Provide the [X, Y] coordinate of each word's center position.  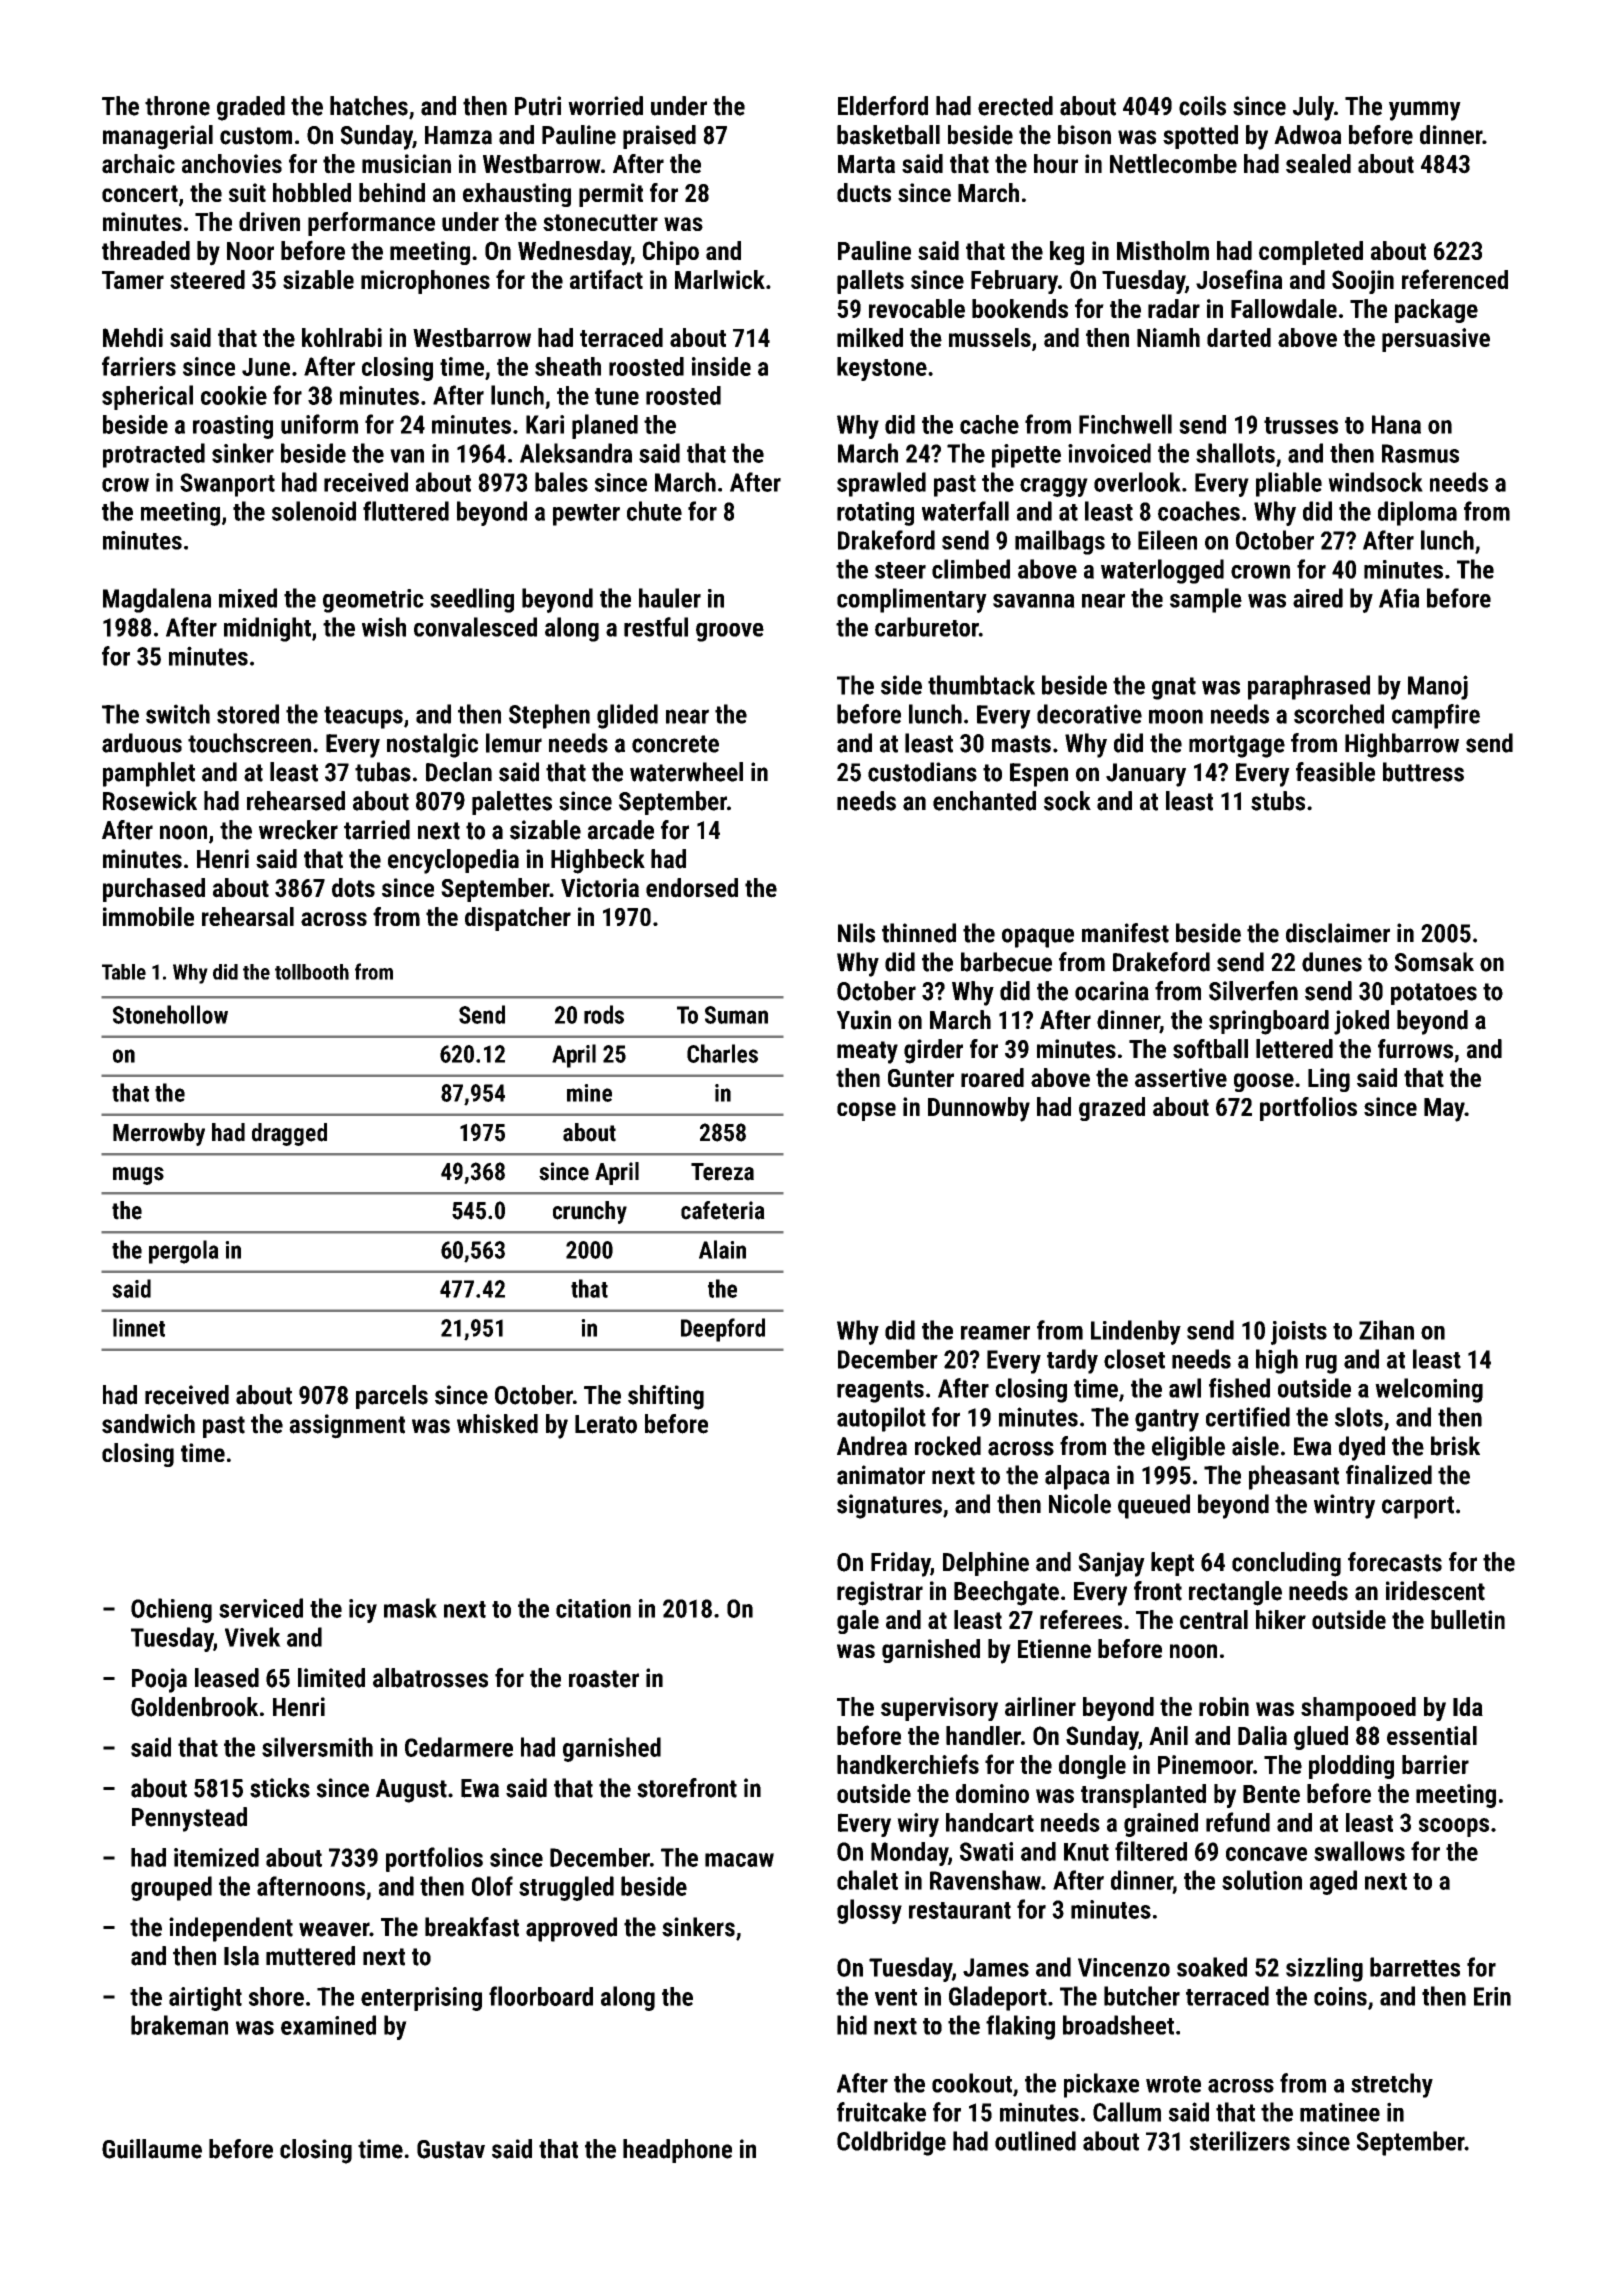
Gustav [451, 2149]
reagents [880, 1391]
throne [177, 106]
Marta [866, 164]
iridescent [1435, 1591]
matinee [1340, 2112]
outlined [1035, 2141]
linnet [139, 1327]
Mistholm [1163, 250]
